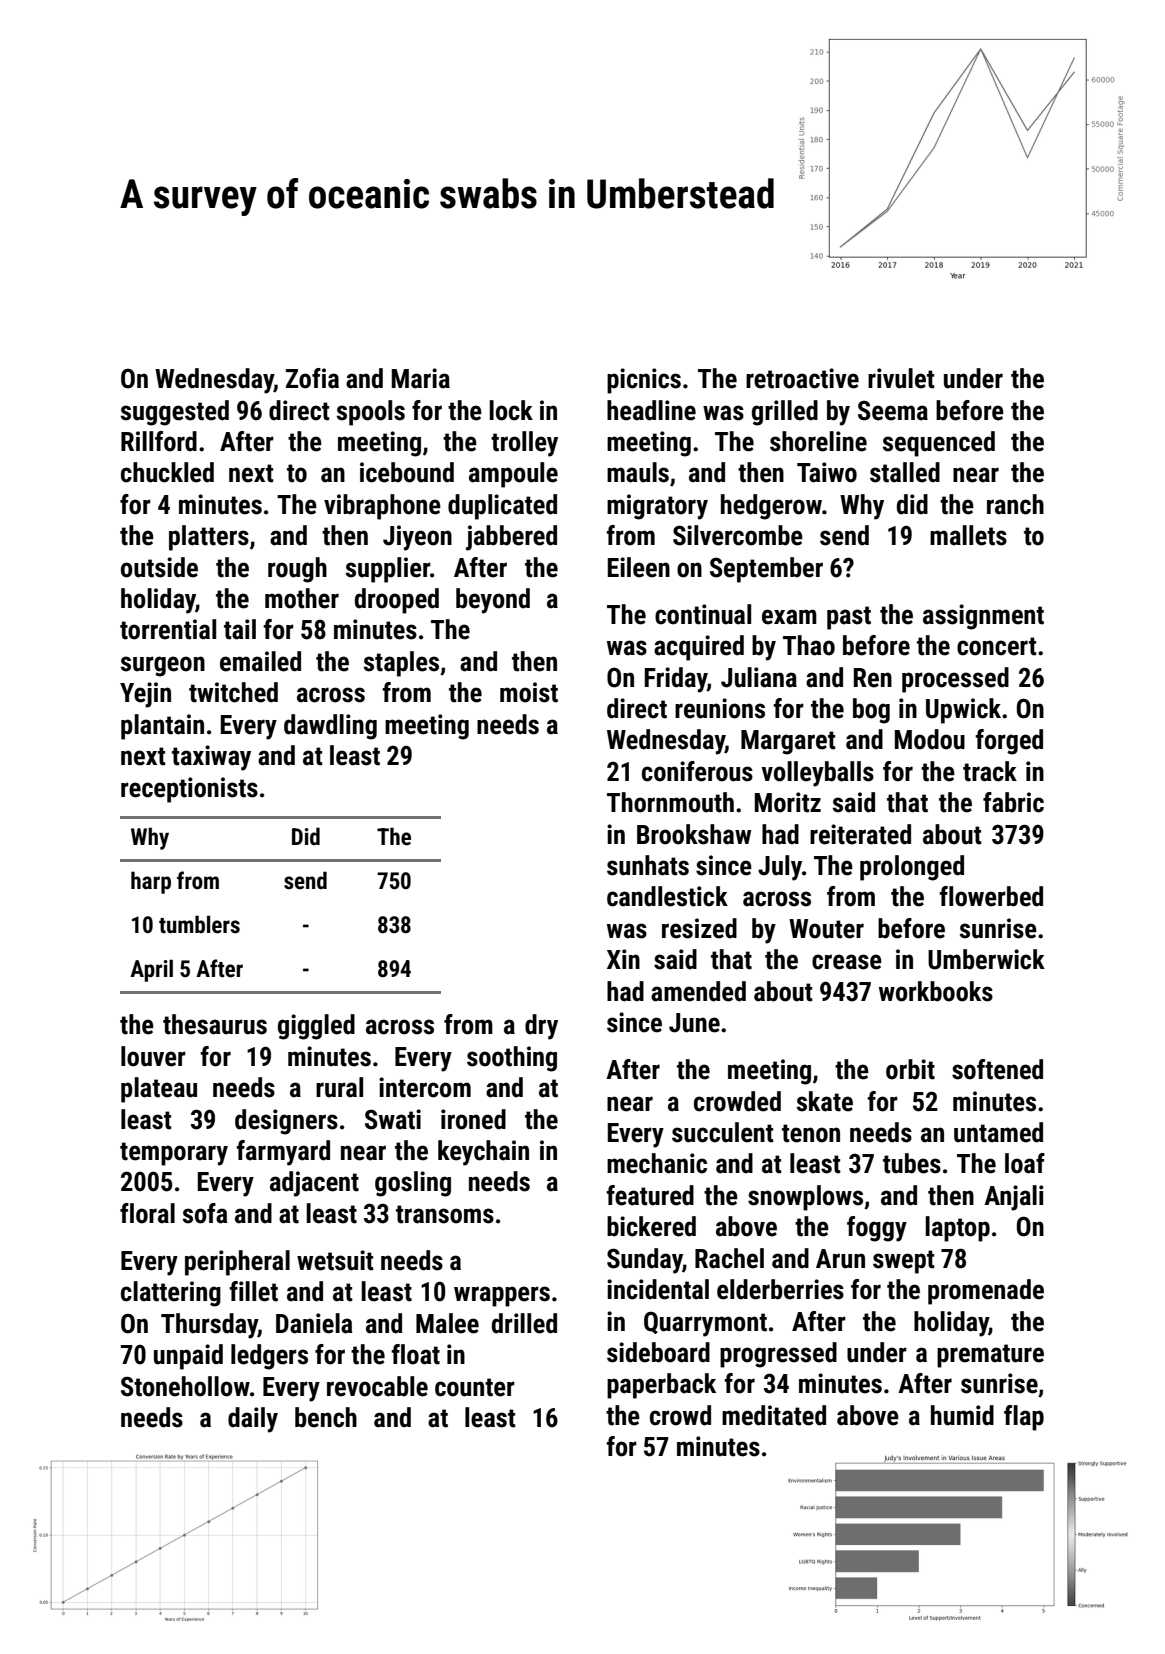 Image resolution: width=1165 pixels, height=1654 pixels. Describe the element at coordinates (877, 1229) in the page. I see `foggy` at that location.
